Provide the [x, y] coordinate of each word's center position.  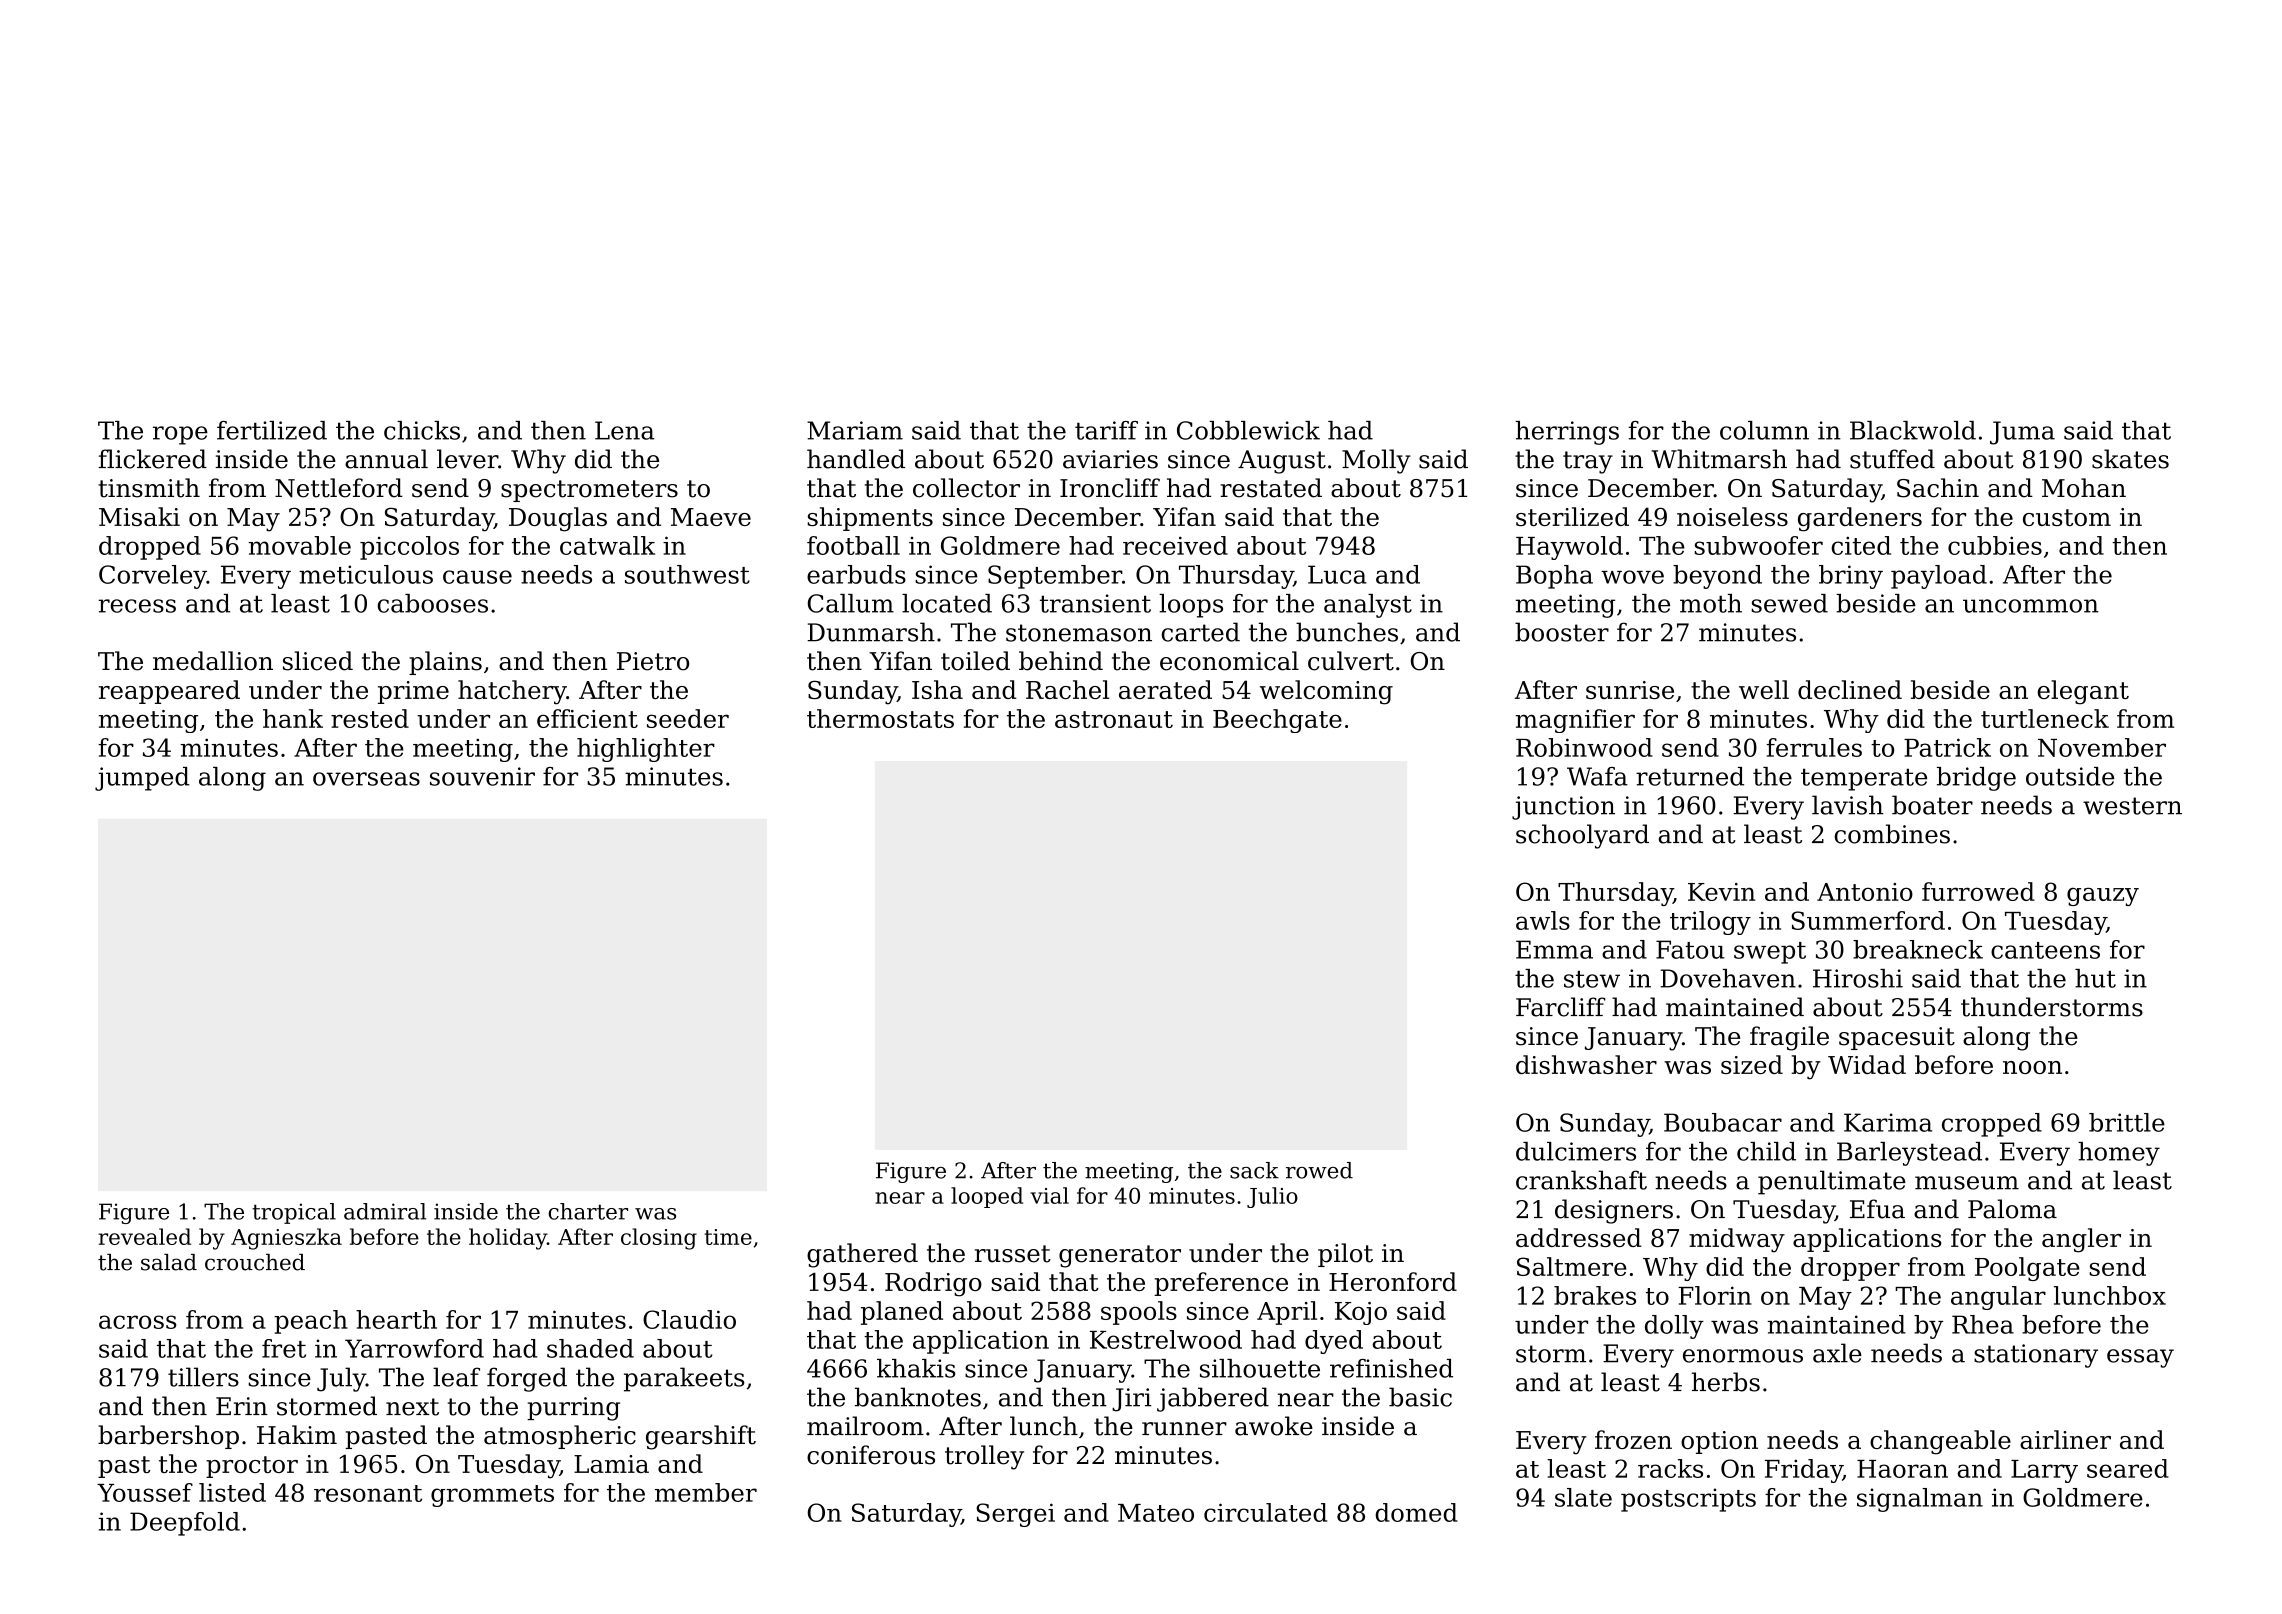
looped [987, 1197]
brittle [2127, 1122]
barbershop [168, 1437]
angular [1998, 1298]
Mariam [855, 430]
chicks [422, 430]
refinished [1391, 1368]
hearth [396, 1319]
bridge [1976, 779]
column [1764, 430]
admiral [385, 1211]
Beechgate [1277, 721]
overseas [366, 779]
